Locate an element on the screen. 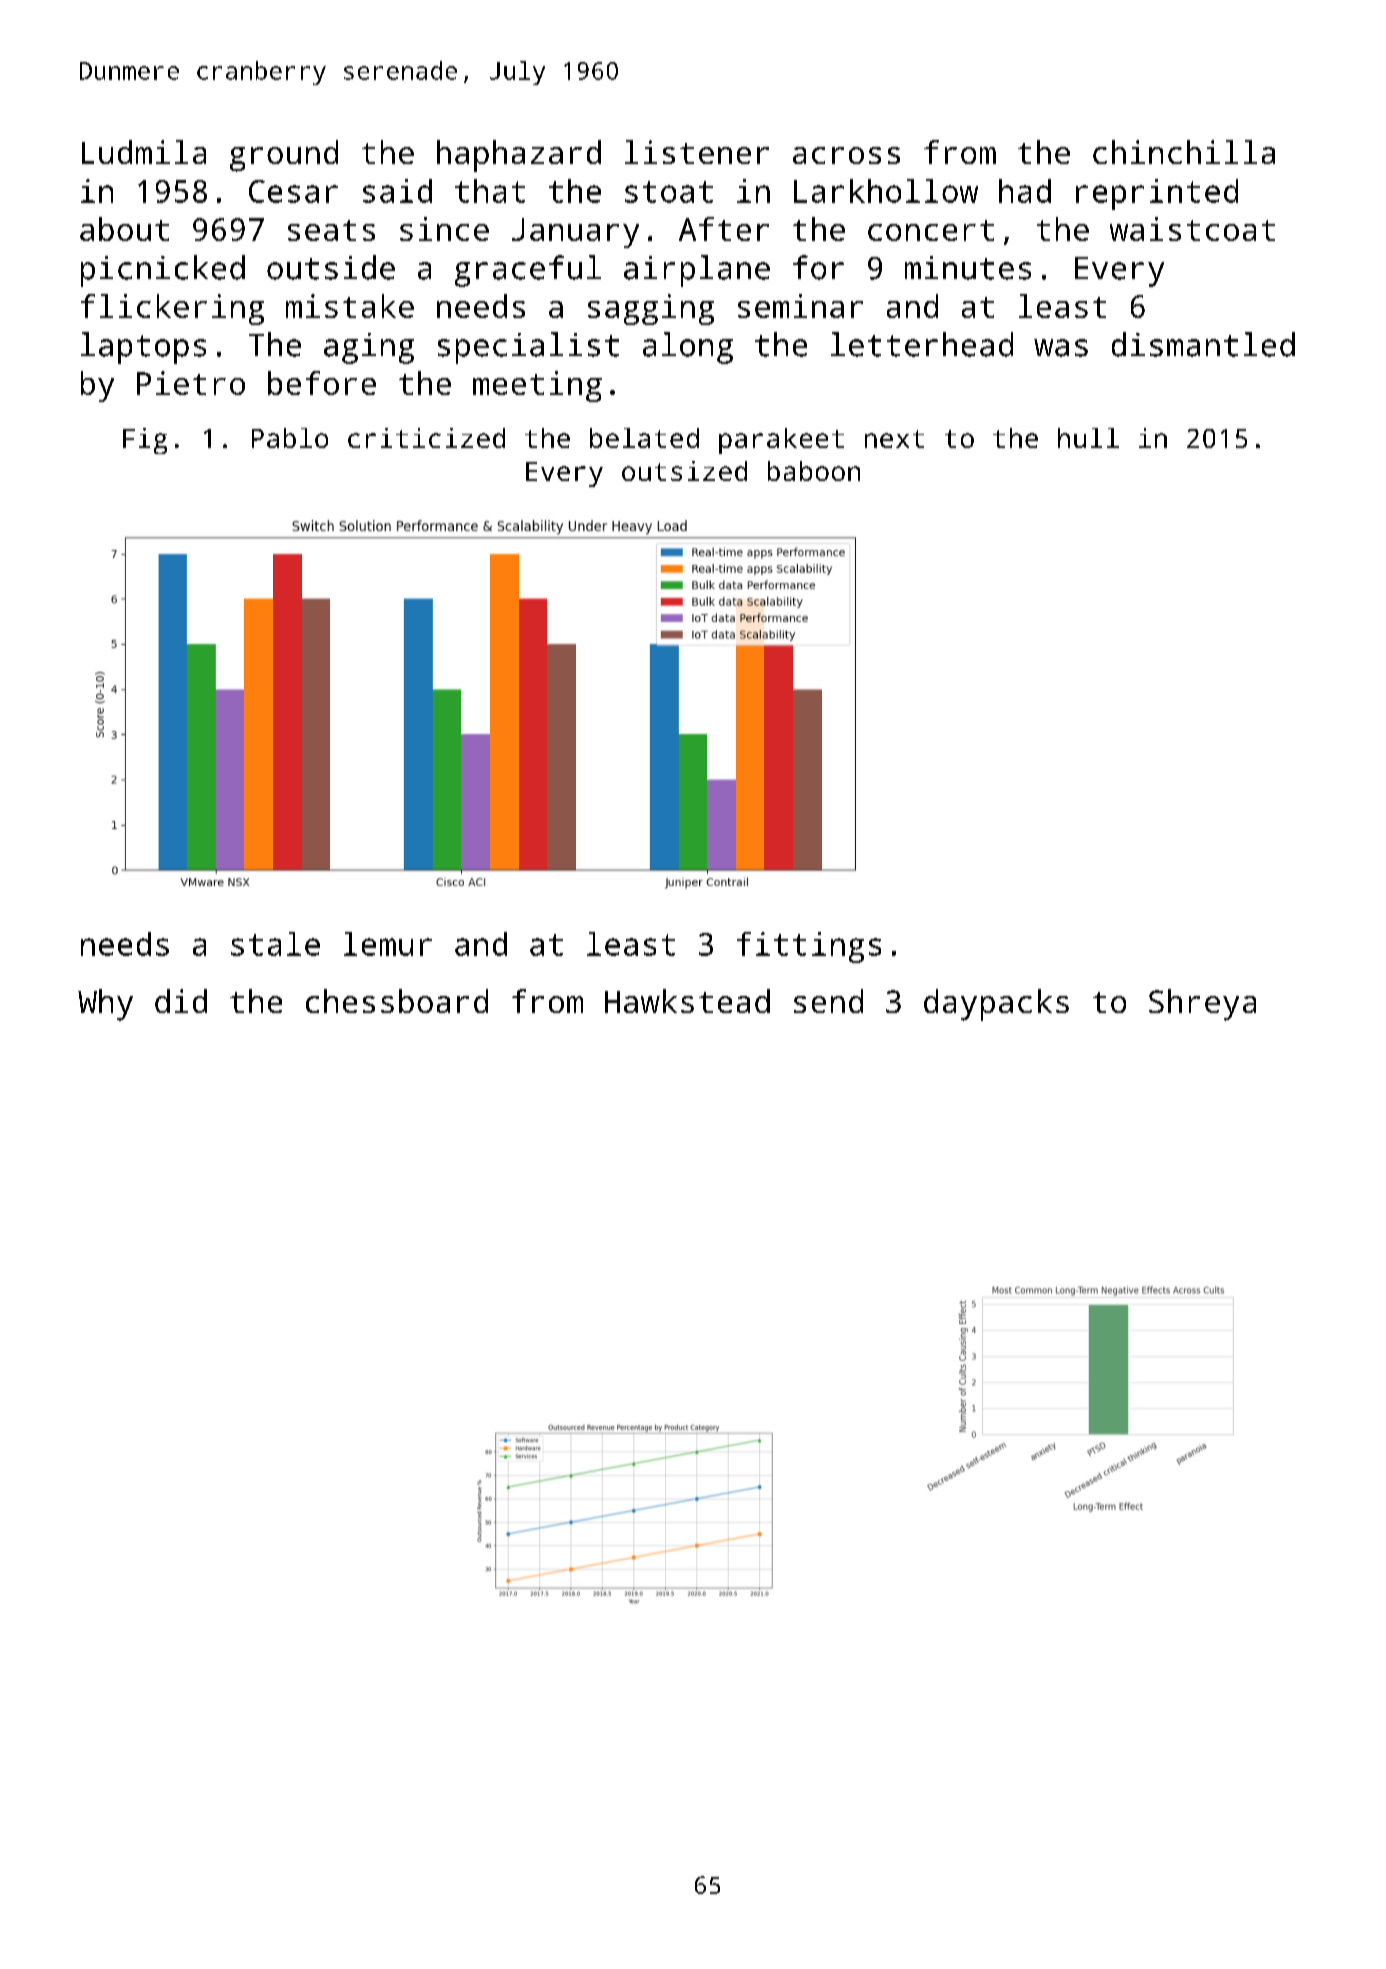 Image resolution: width=1386 pixels, height=1969 pixels. stale is located at coordinates (275, 944).
